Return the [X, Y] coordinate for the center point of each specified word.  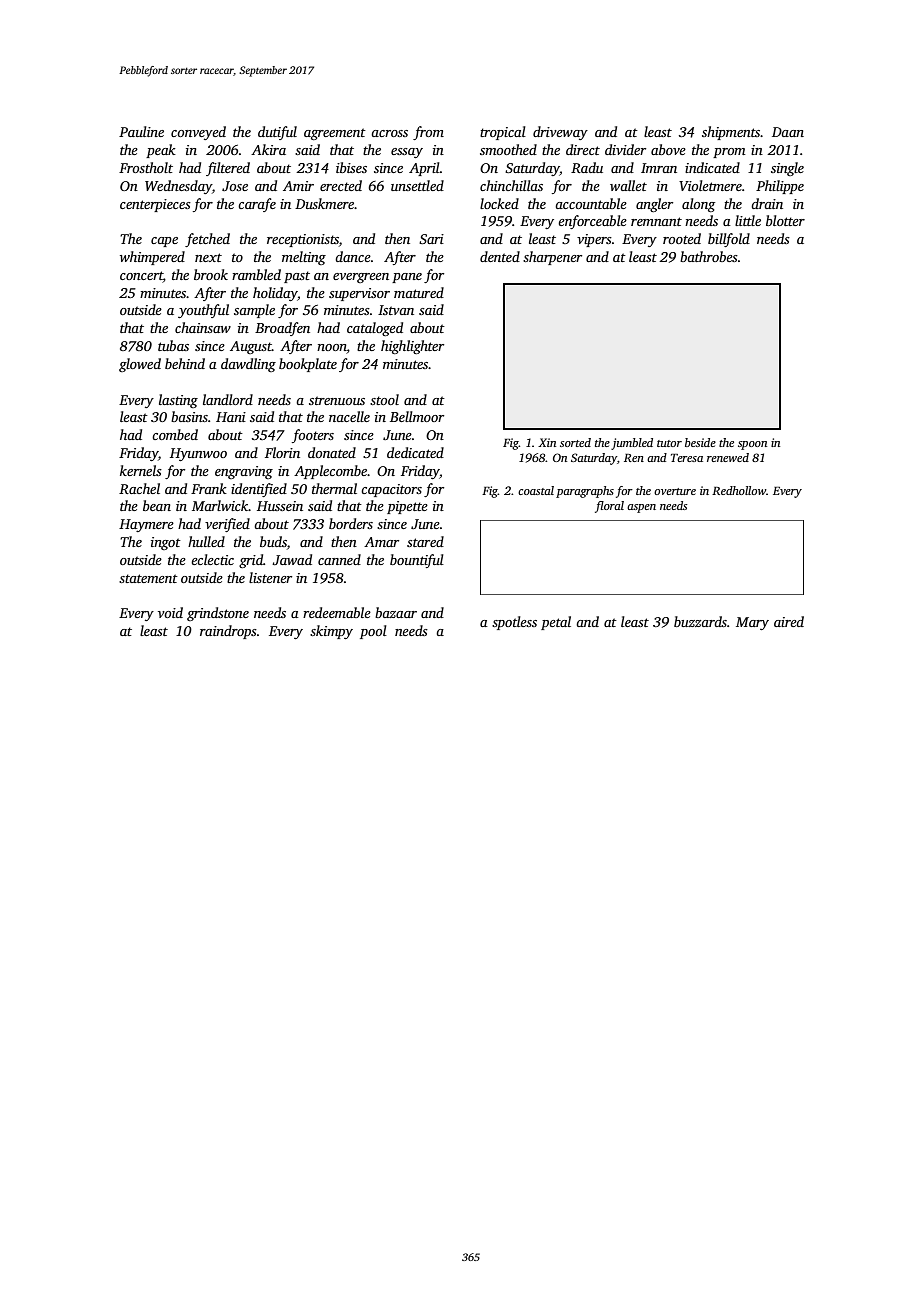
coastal [536, 490]
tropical [503, 133]
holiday [275, 294]
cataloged [375, 329]
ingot [166, 543]
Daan [788, 132]
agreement [335, 134]
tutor [669, 443]
